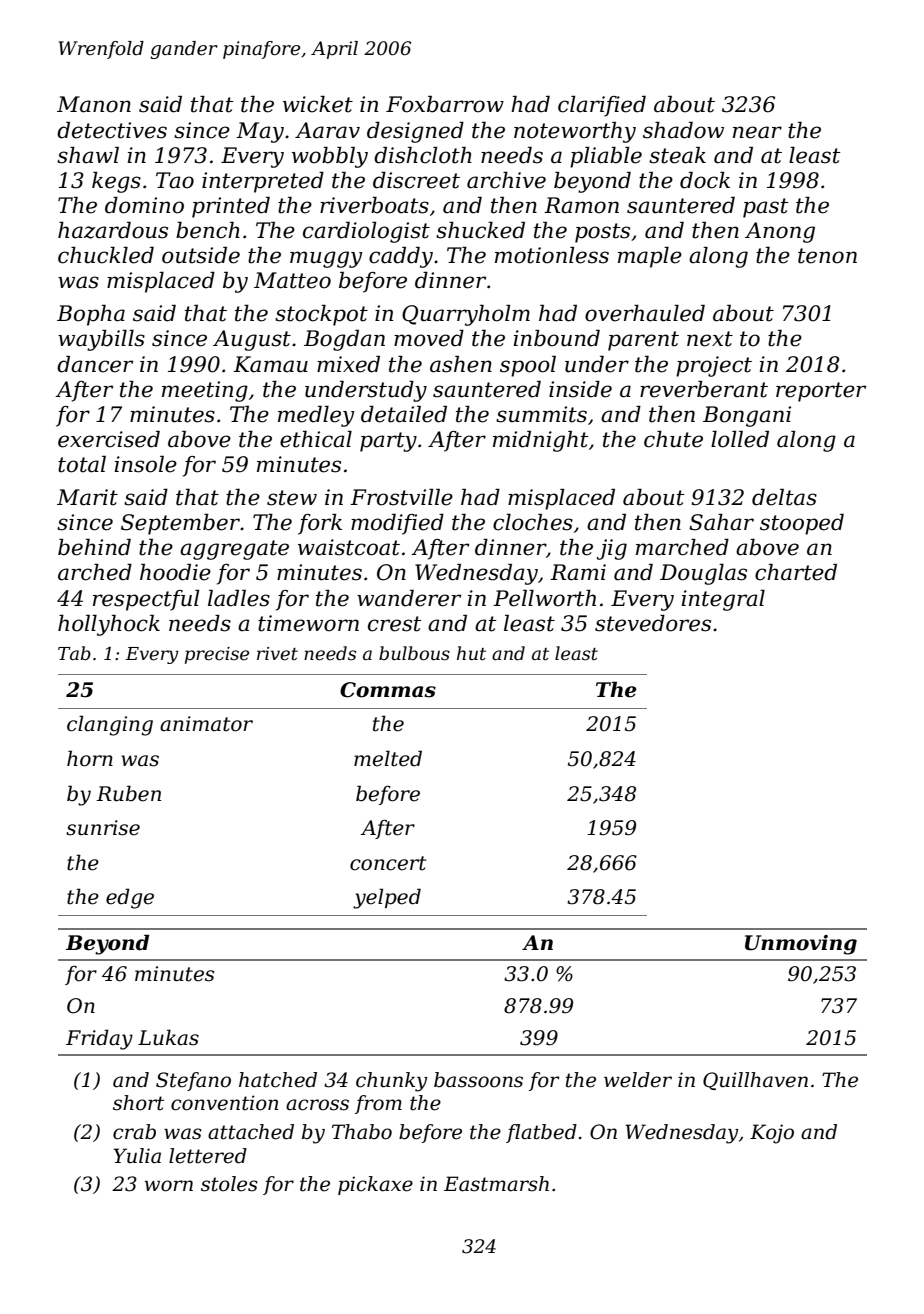  What do you see at coordinates (229, 1184) in the screenshot?
I see `stoles` at bounding box center [229, 1184].
